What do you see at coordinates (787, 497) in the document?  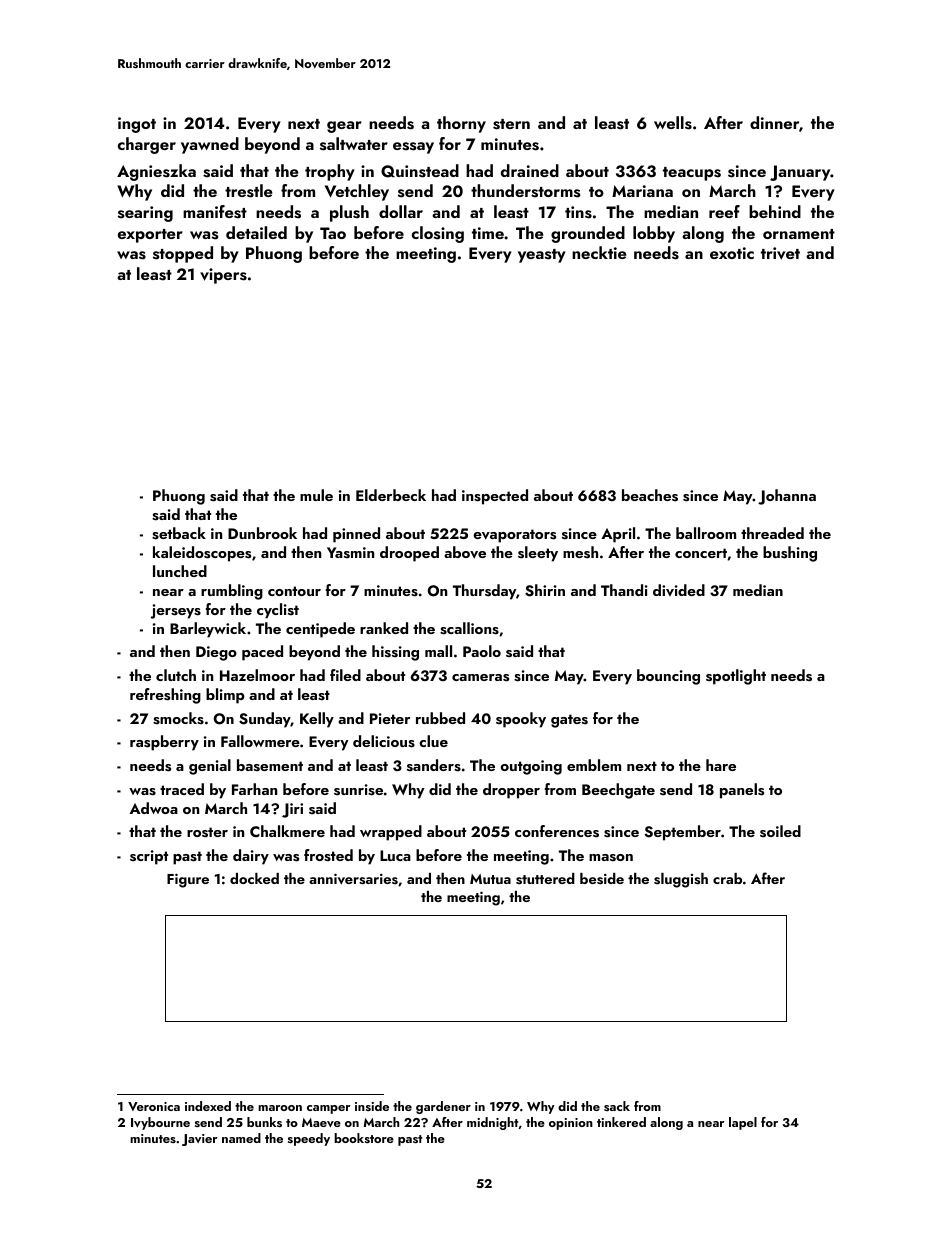 I see `Johanna` at bounding box center [787, 497].
